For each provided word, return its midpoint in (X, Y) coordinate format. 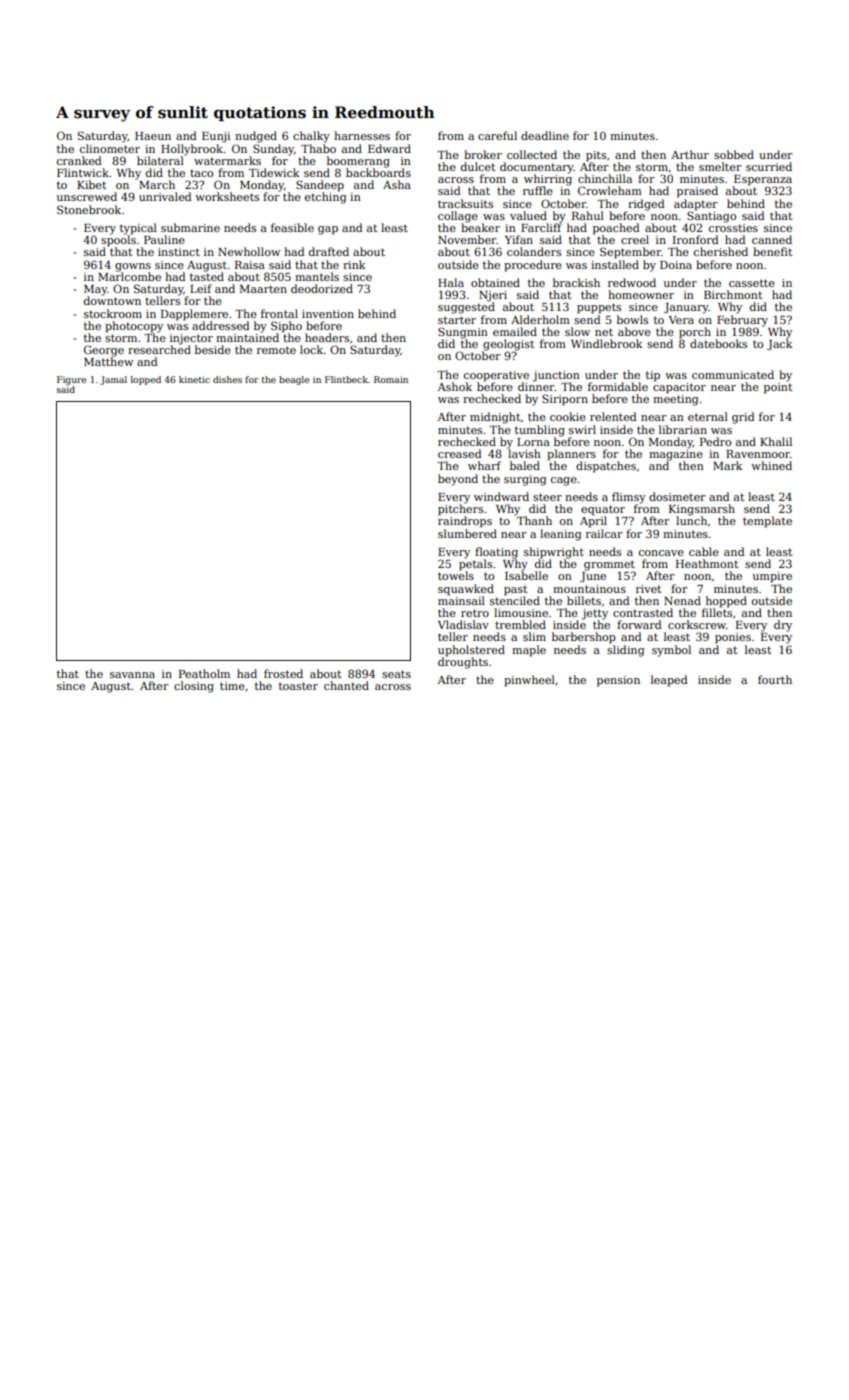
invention (328, 314)
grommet (609, 565)
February (742, 321)
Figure (71, 380)
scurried (769, 166)
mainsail (461, 600)
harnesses (362, 135)
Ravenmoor (758, 454)
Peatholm (204, 673)
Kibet (91, 184)
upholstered (471, 651)
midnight (495, 418)
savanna (132, 675)
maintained (247, 337)
